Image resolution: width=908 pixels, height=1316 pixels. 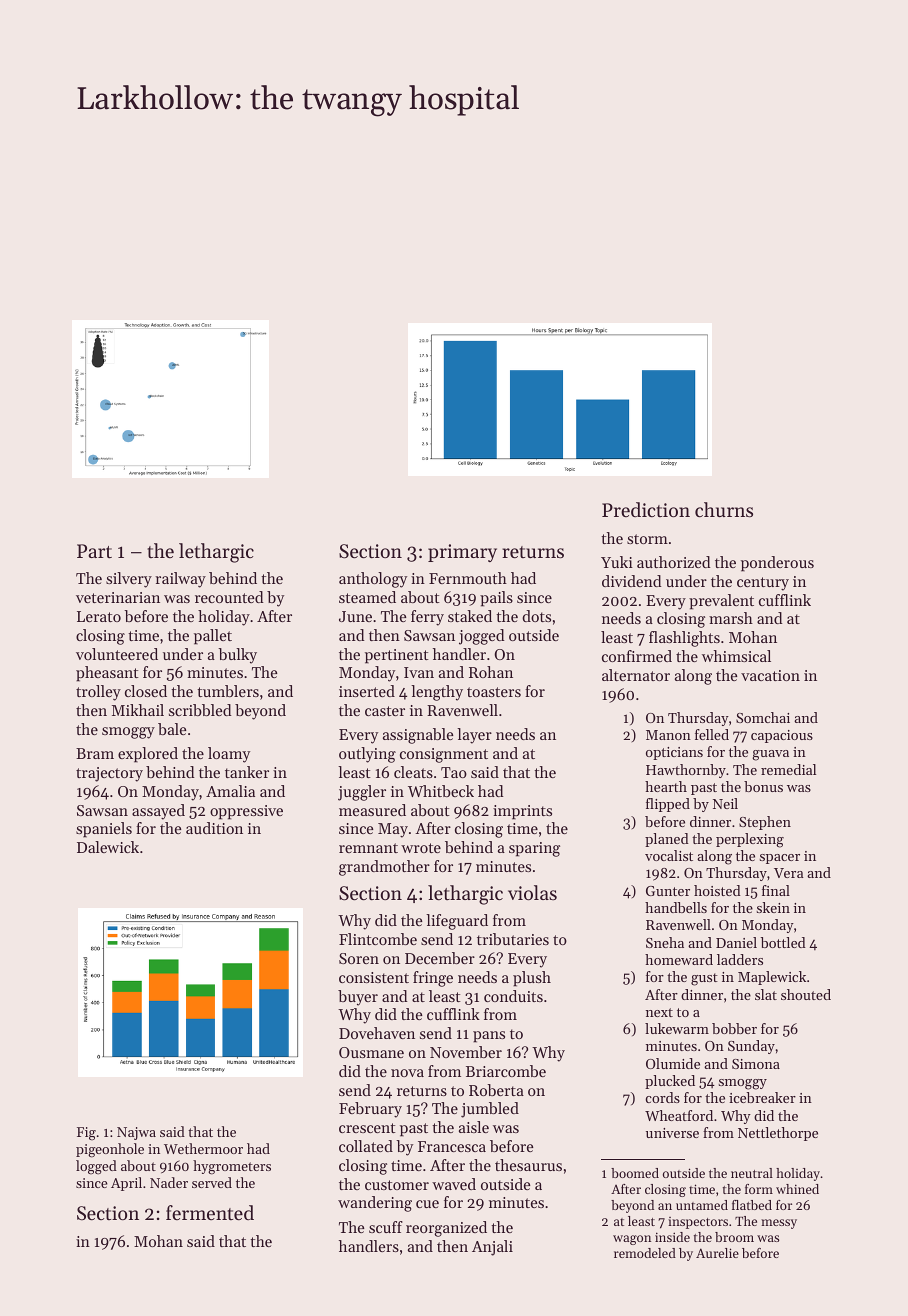 What do you see at coordinates (229, 755) in the screenshot?
I see `loamy` at bounding box center [229, 755].
